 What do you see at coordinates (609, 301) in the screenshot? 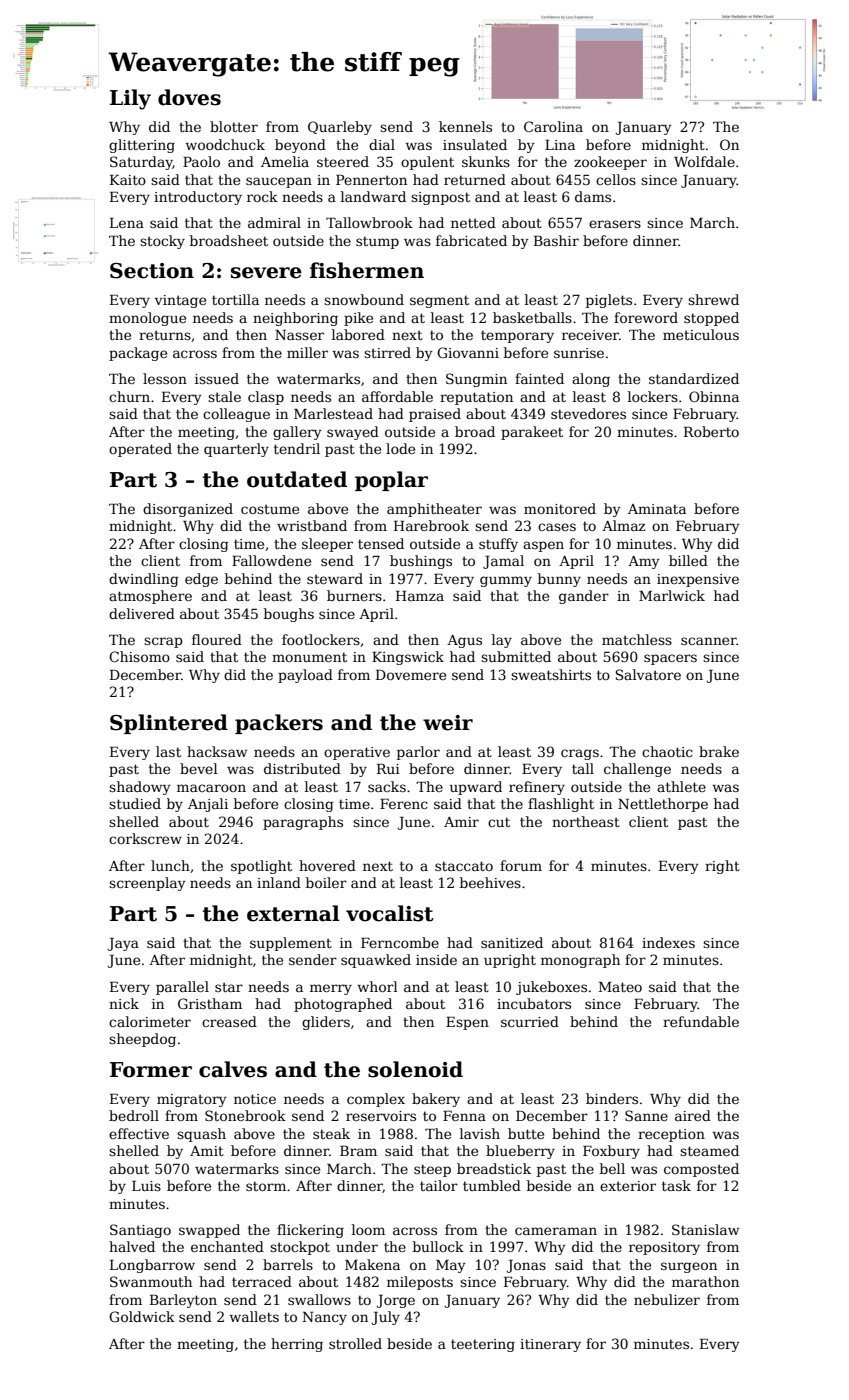
I see `piglets` at bounding box center [609, 301].
